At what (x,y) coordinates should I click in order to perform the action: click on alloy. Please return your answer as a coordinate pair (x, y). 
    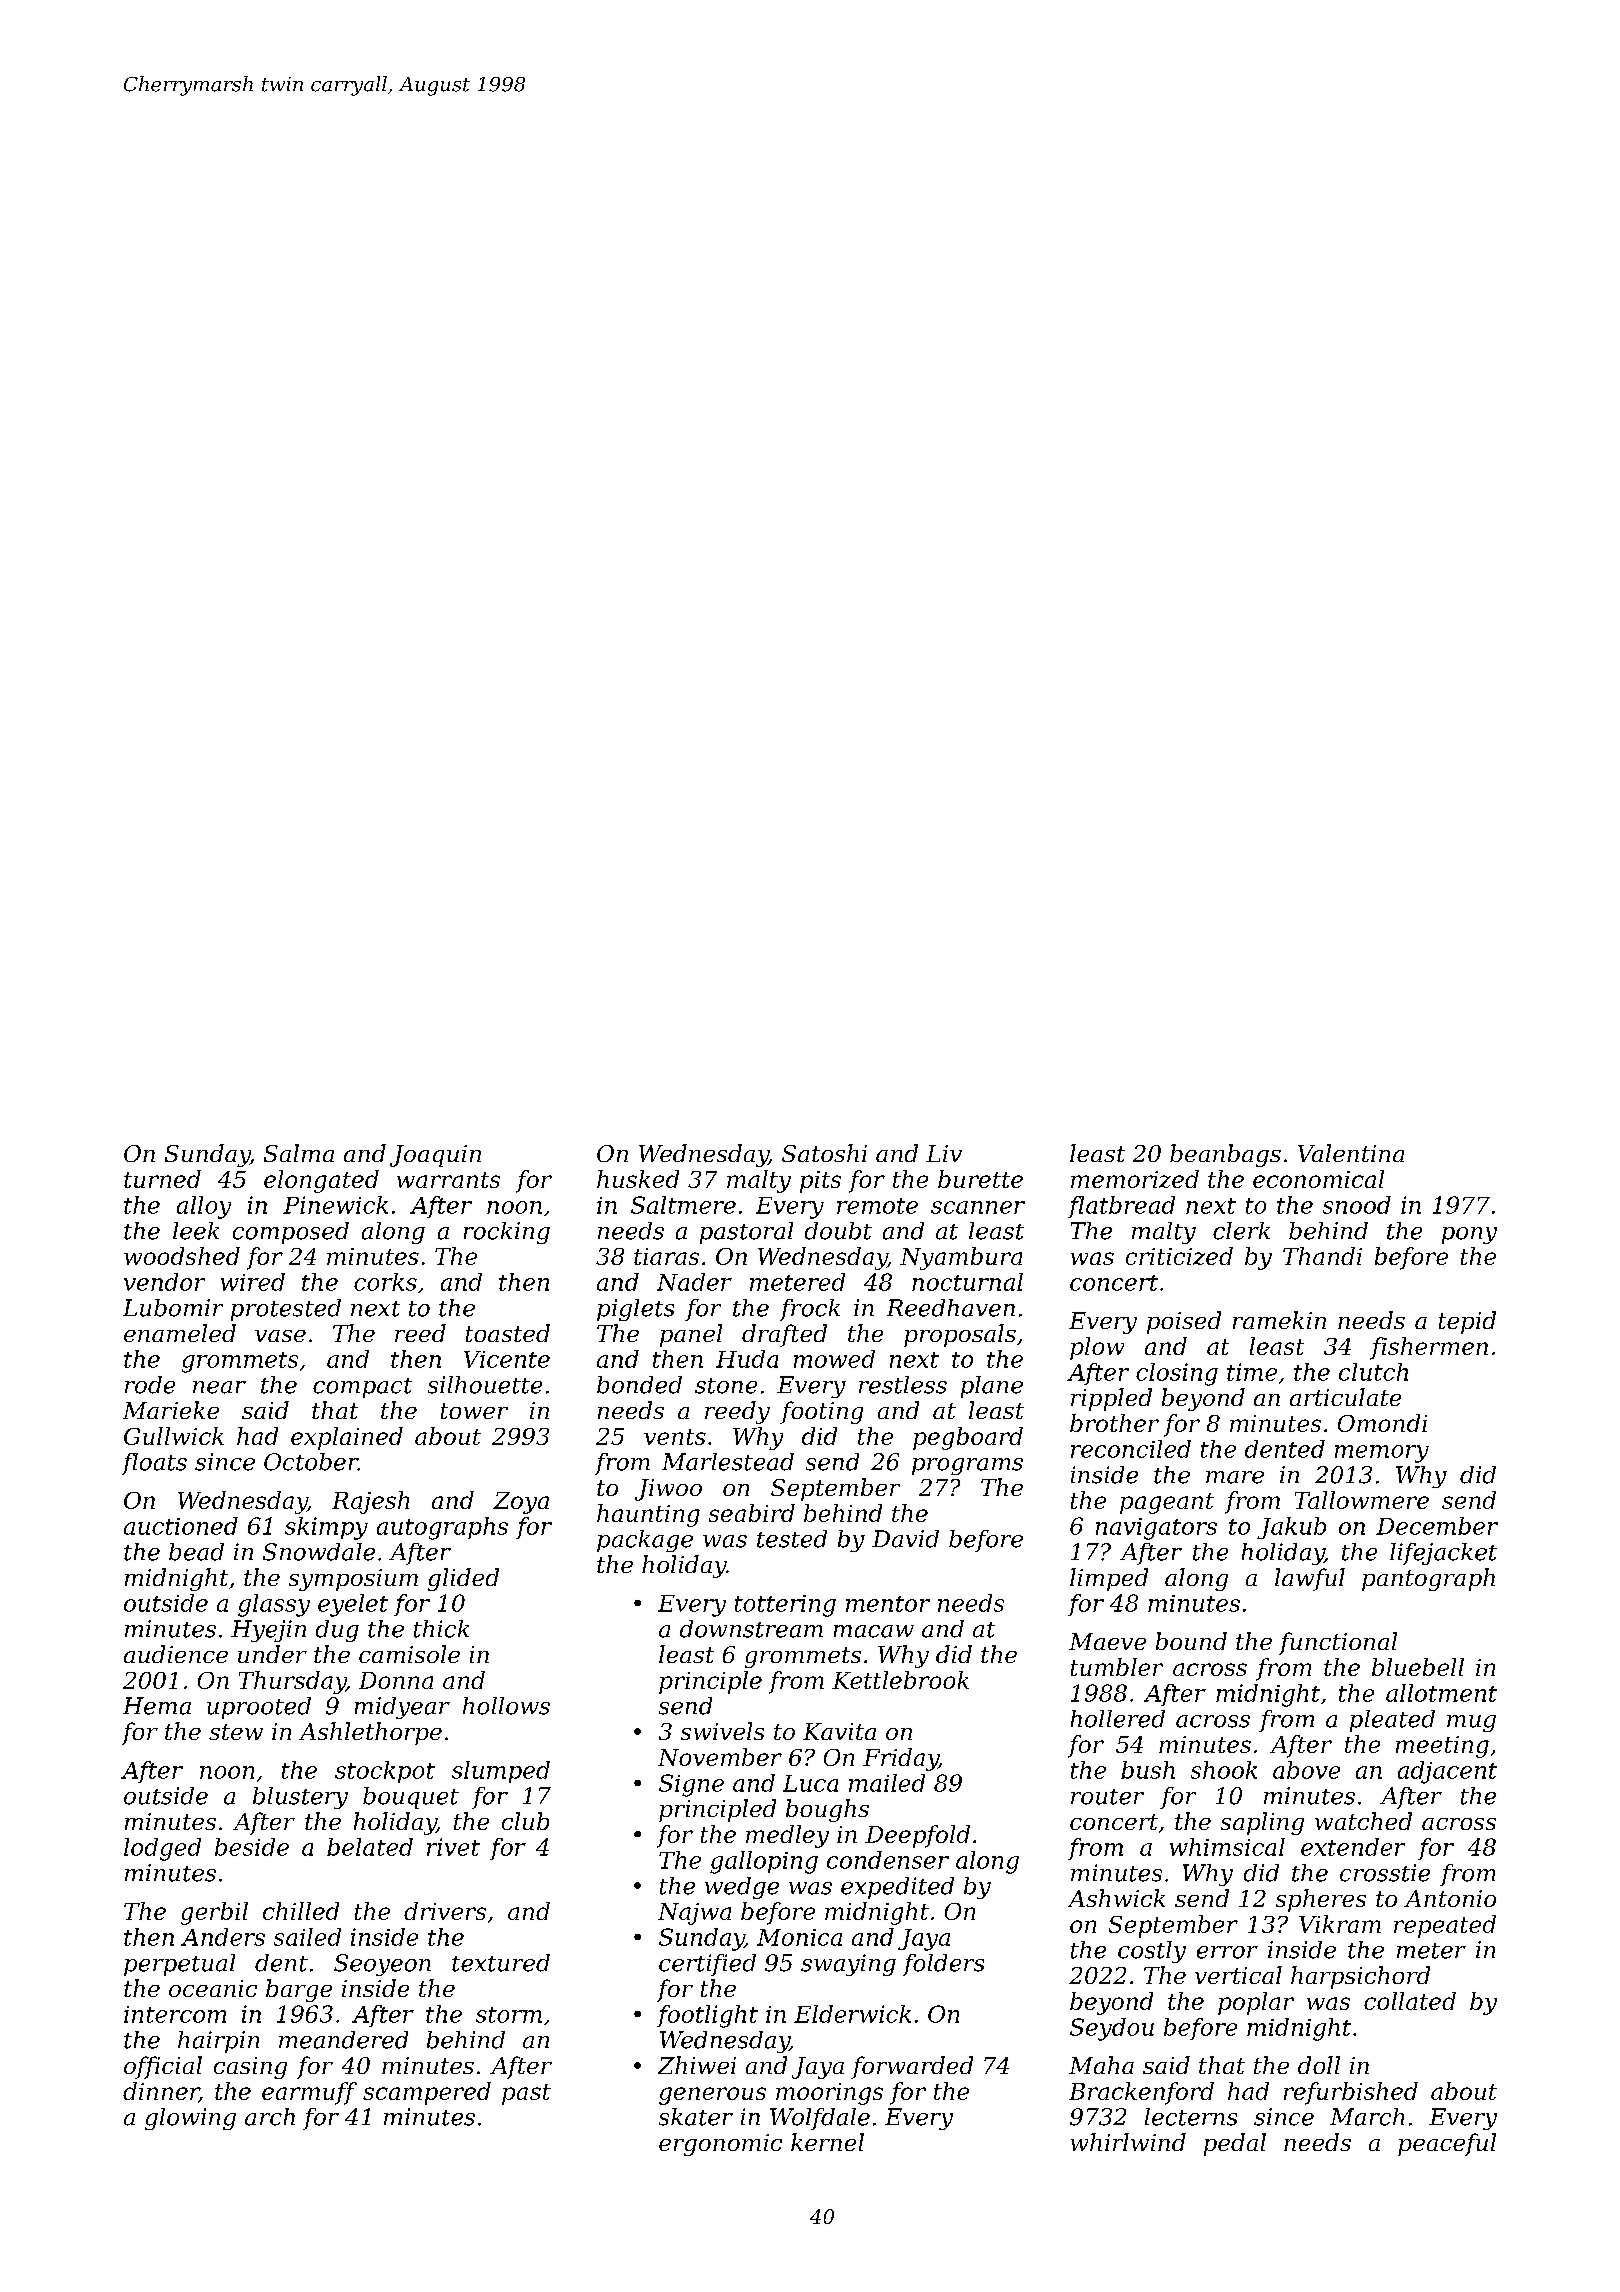
    Looking at the image, I should click on (204, 1207).
